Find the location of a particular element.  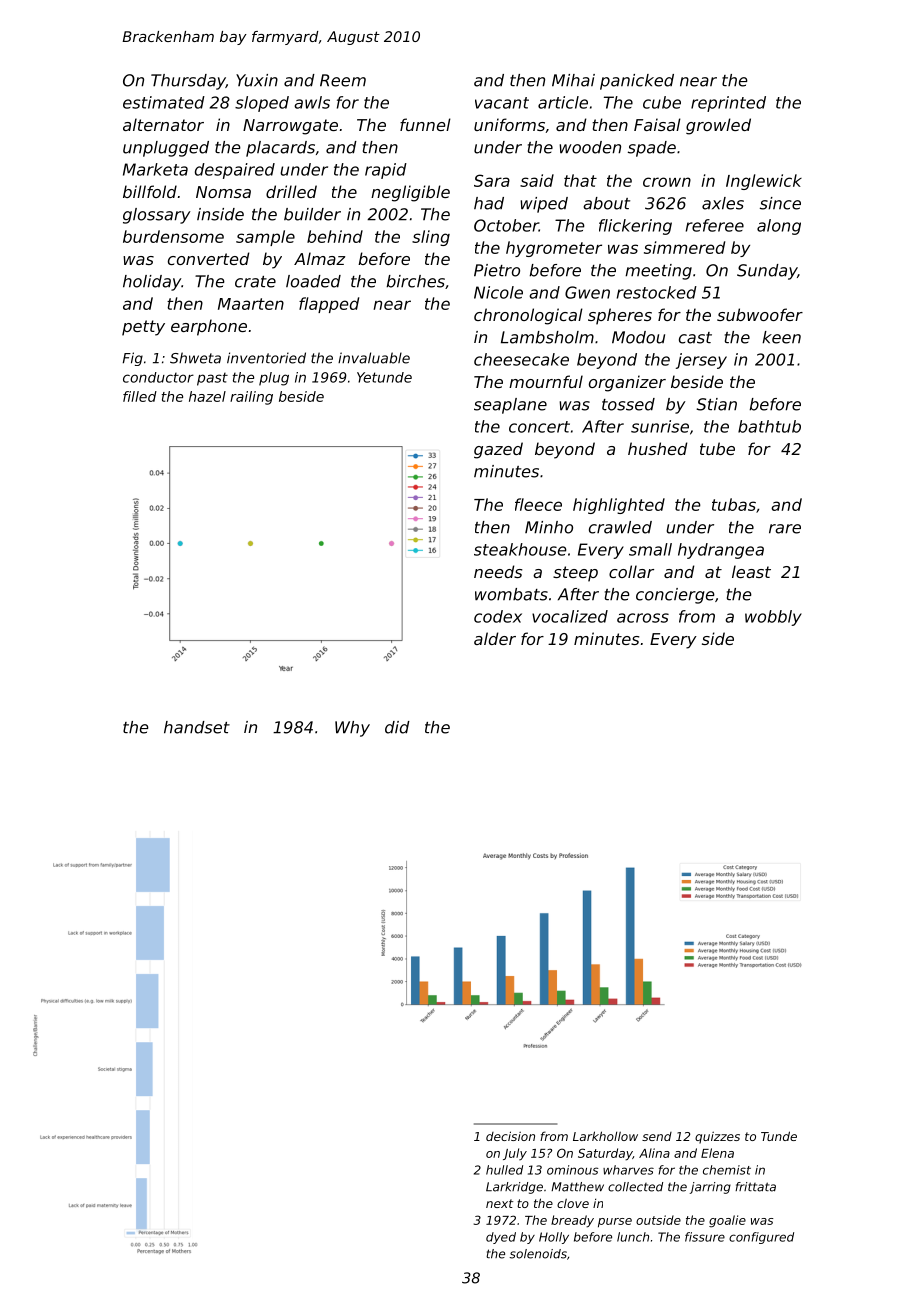

decision is located at coordinates (510, 1136).
